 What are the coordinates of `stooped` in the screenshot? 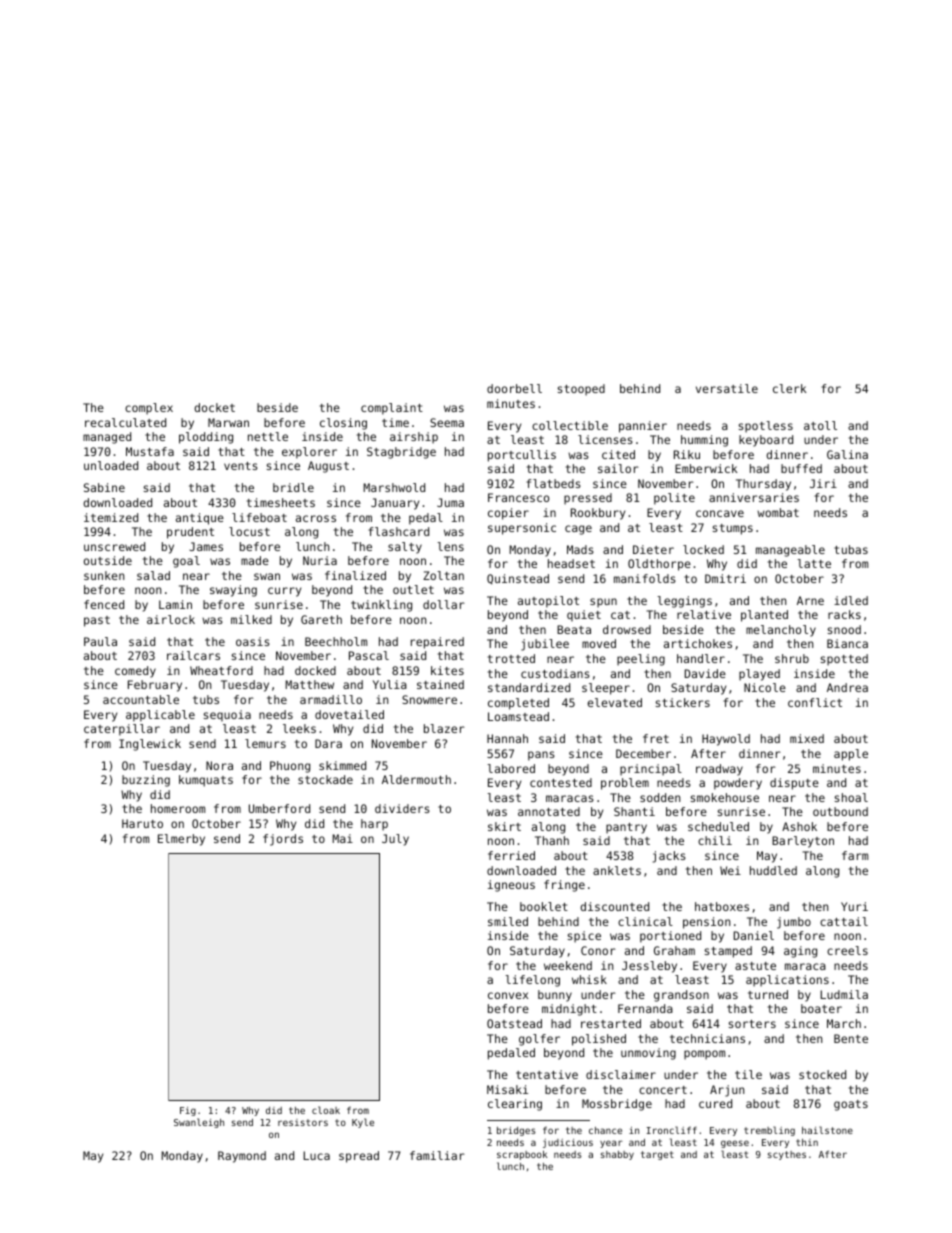 It's located at (581, 390).
